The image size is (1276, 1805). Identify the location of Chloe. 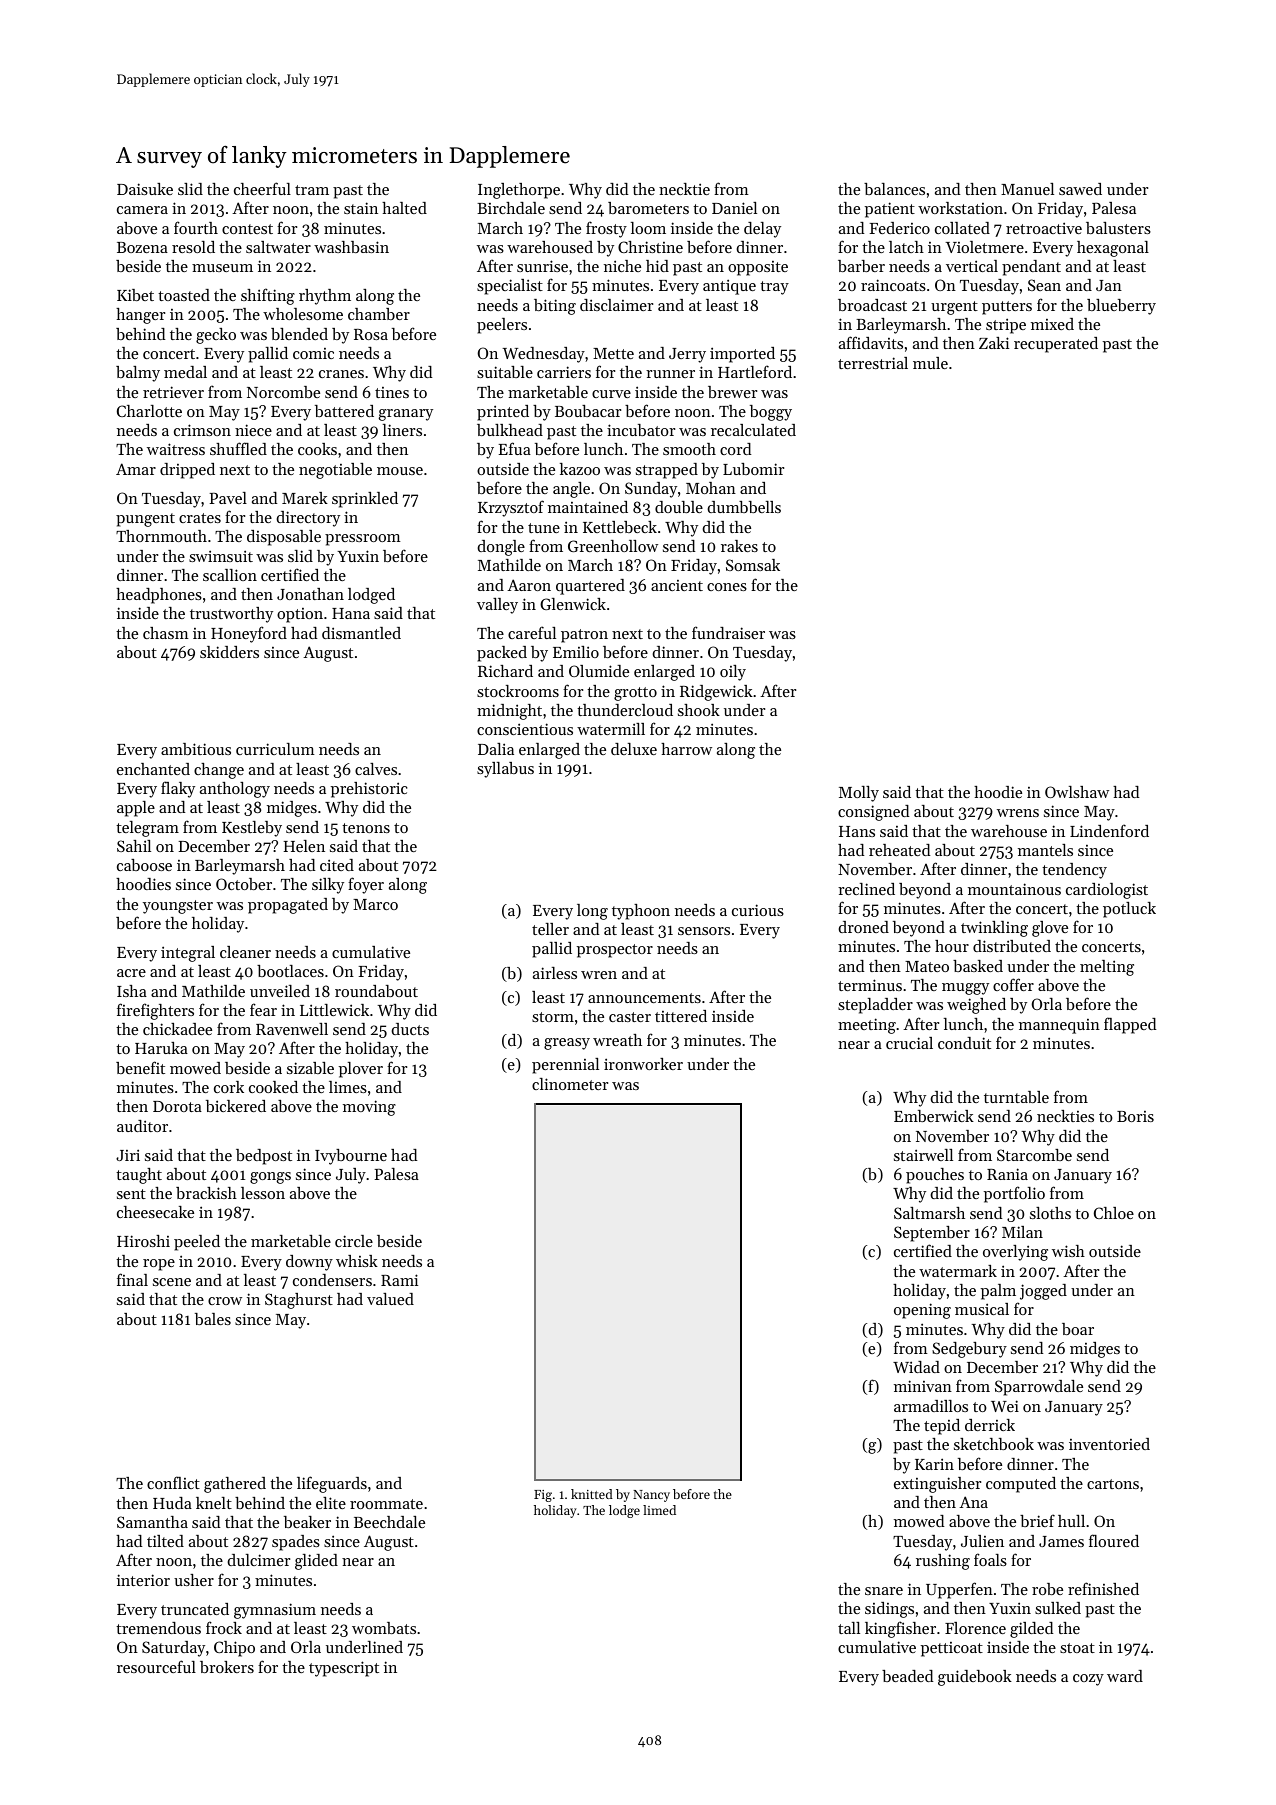
(1114, 1213).
